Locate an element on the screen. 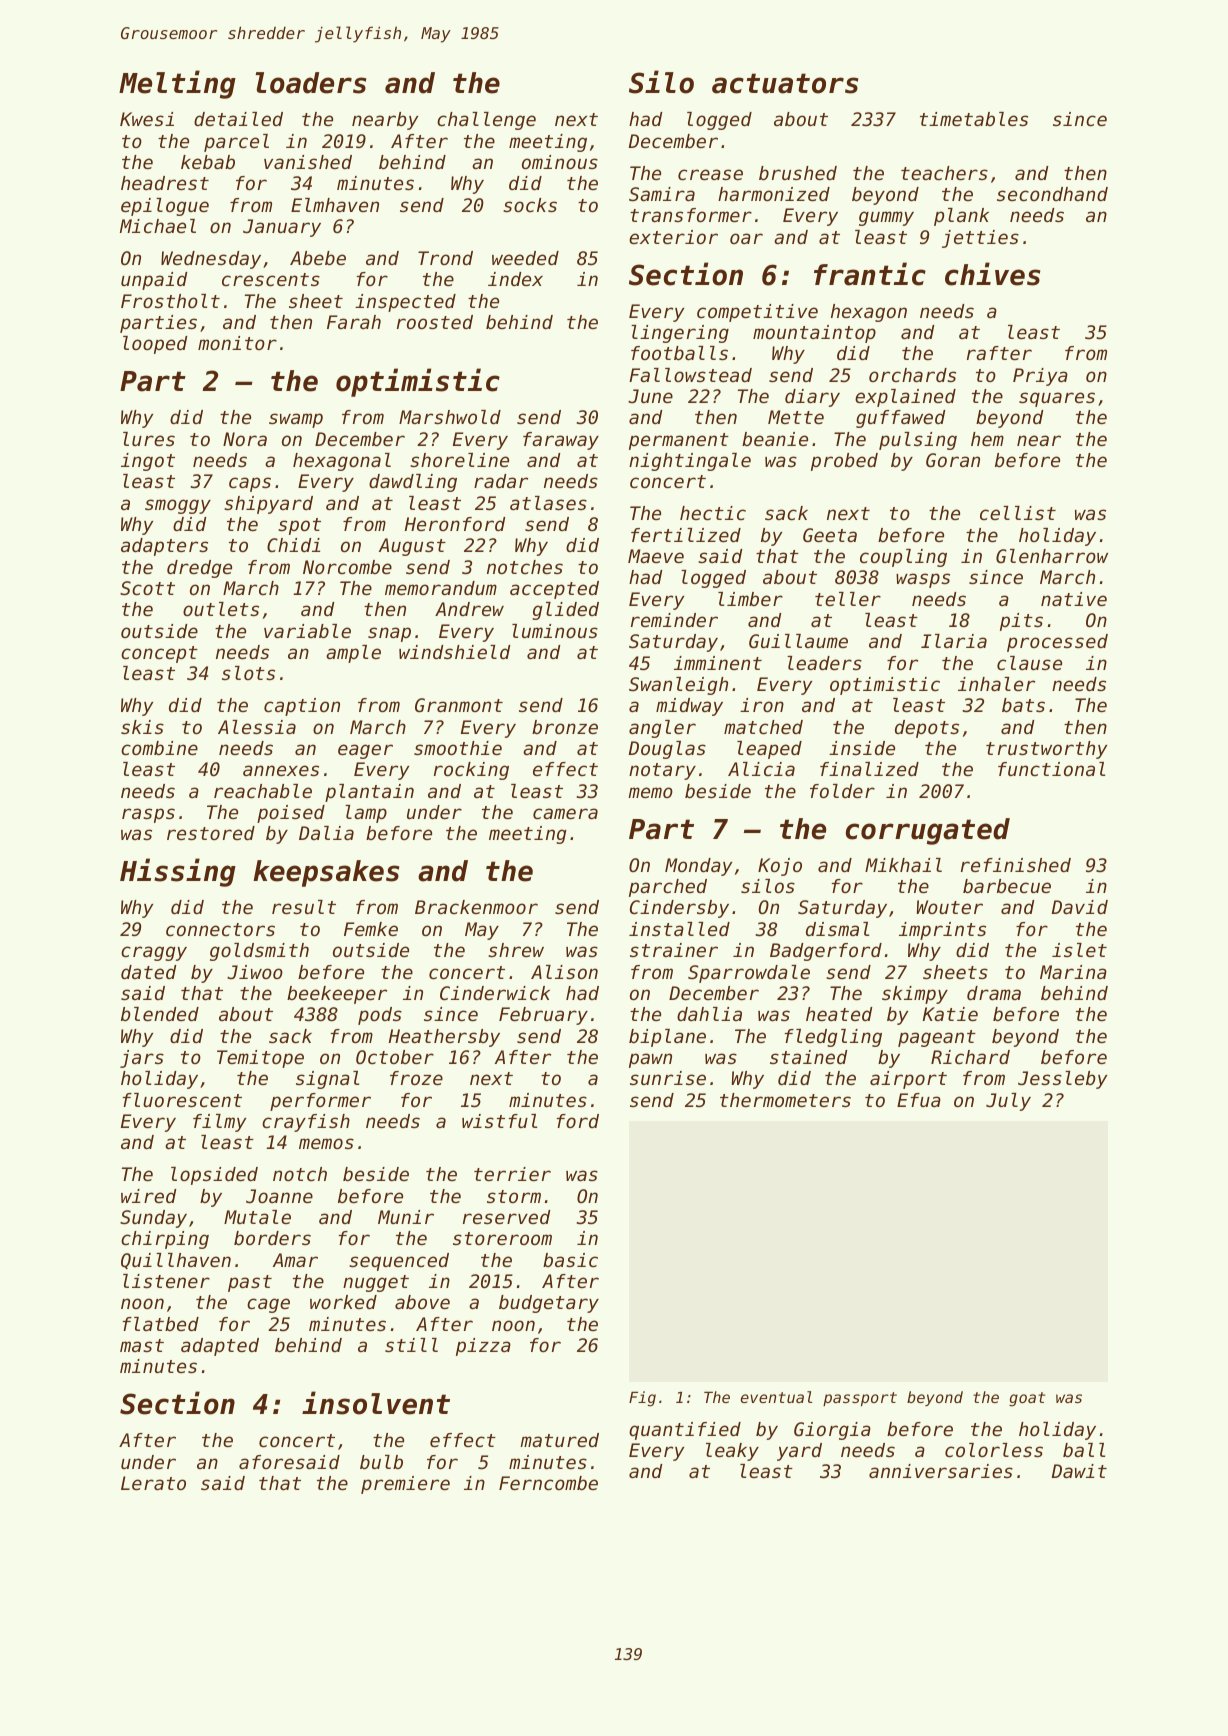 This screenshot has height=1736, width=1228. timetables is located at coordinates (974, 119).
